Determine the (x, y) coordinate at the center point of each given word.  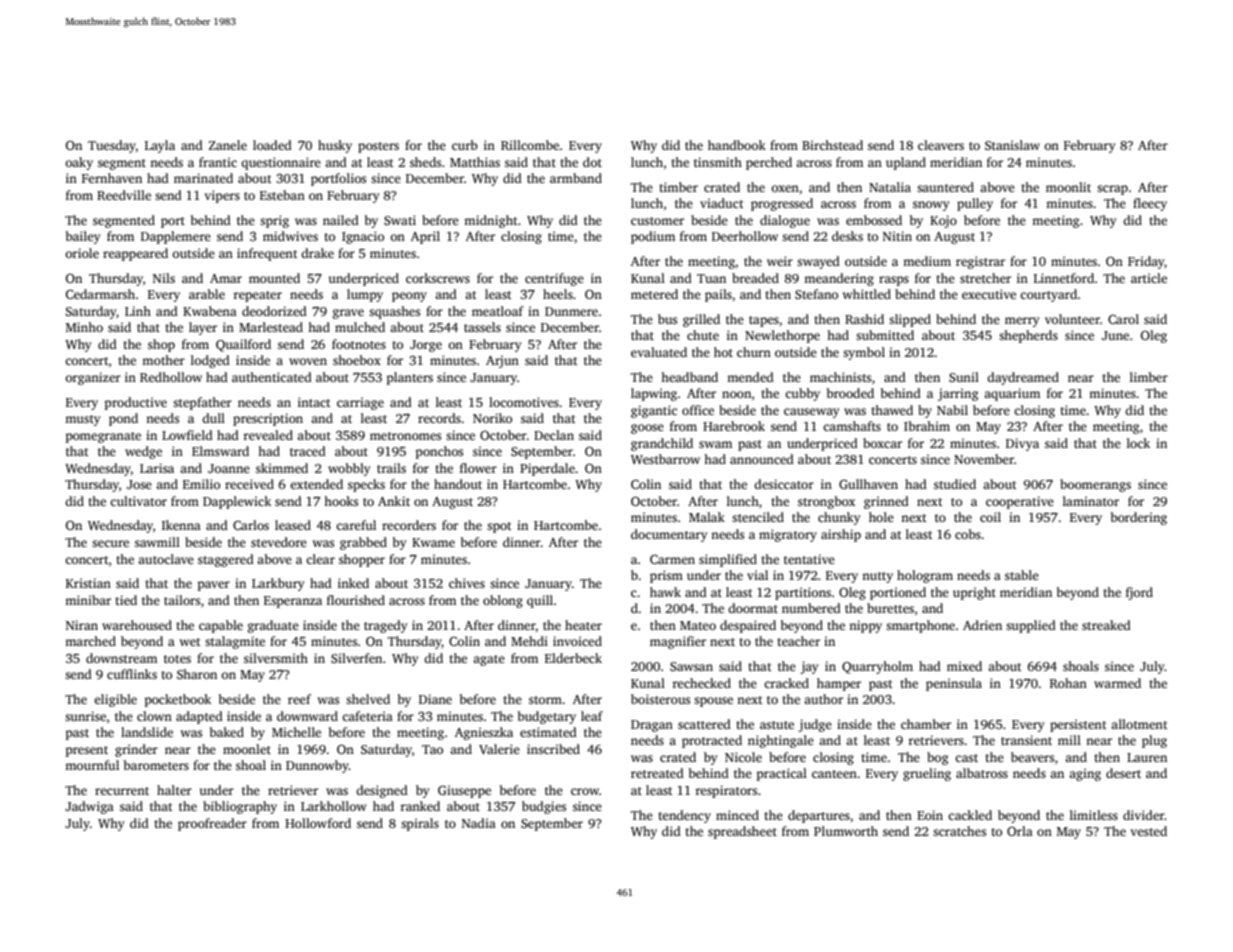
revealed (268, 435)
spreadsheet (742, 832)
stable (1022, 575)
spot (499, 527)
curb (465, 145)
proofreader (212, 824)
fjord (1139, 593)
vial (757, 575)
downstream (121, 658)
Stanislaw (1012, 145)
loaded (272, 145)
